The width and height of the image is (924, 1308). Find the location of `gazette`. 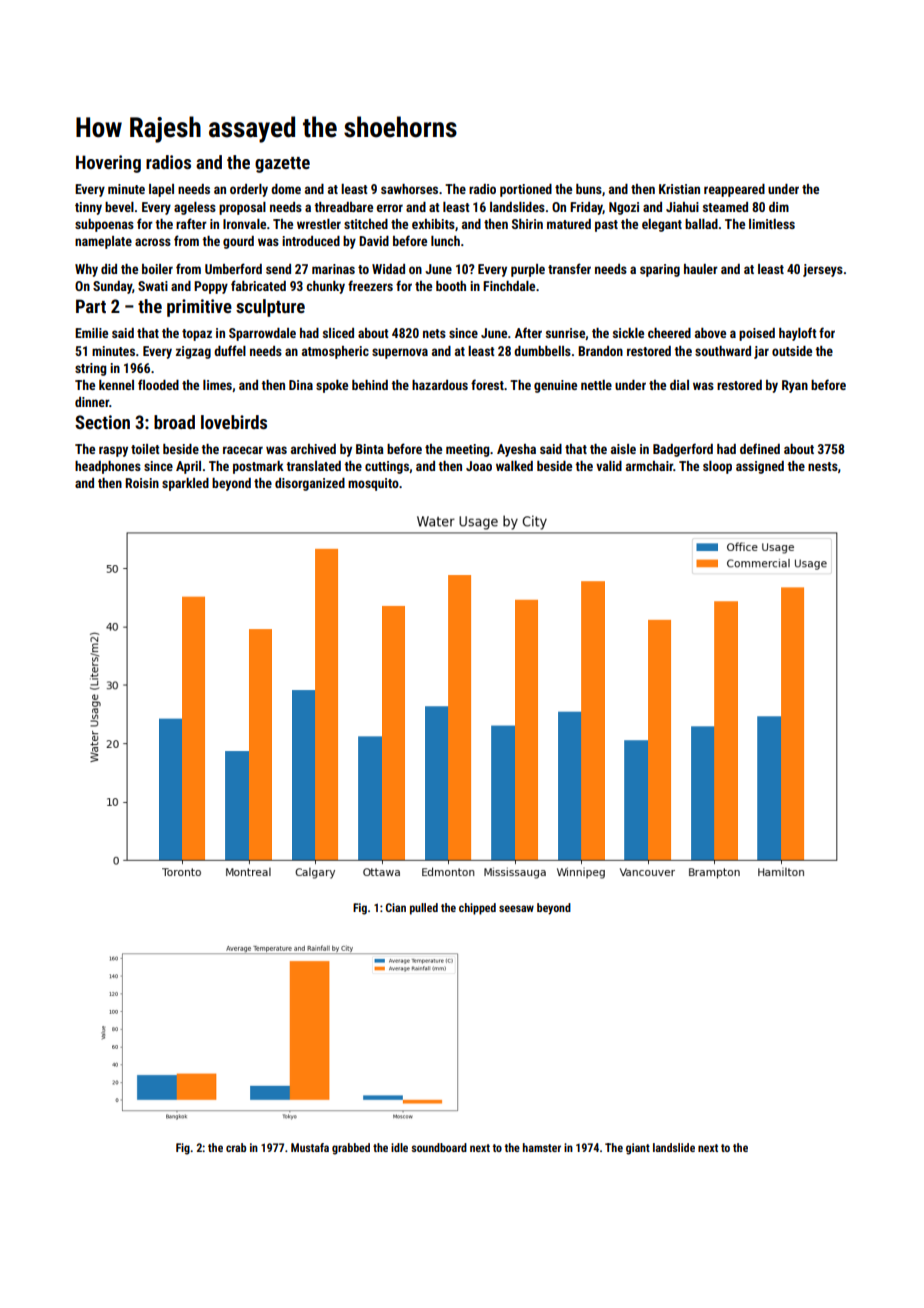

gazette is located at coordinates (282, 165).
